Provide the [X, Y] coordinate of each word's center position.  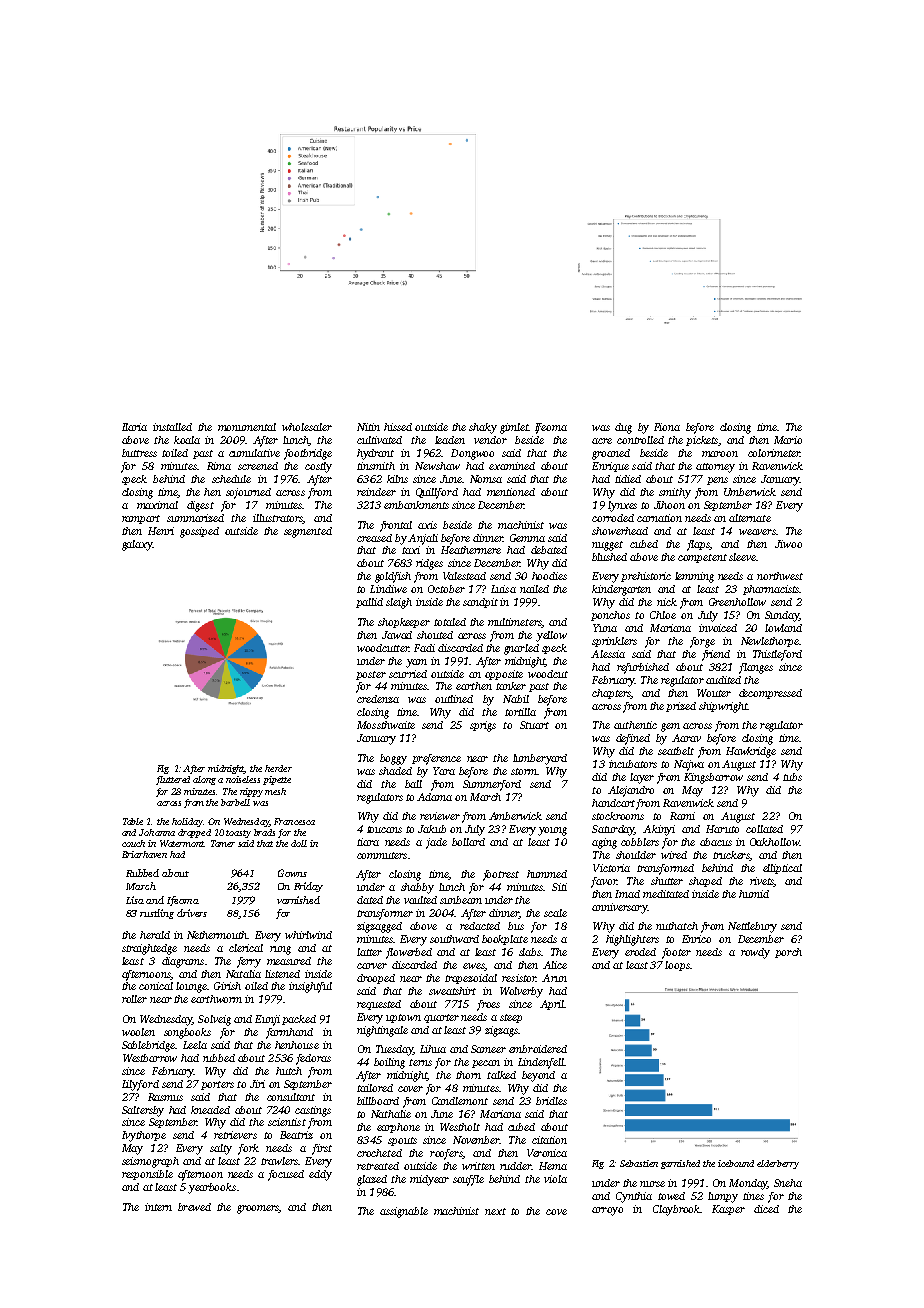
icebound [736, 1163]
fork [248, 1149]
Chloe [663, 615]
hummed [547, 874]
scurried [408, 674]
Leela [195, 1045]
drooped [376, 979]
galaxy [137, 545]
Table [133, 821]
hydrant [375, 454]
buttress [139, 453]
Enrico [696, 939]
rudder [515, 1166]
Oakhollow [775, 842]
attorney [715, 468]
